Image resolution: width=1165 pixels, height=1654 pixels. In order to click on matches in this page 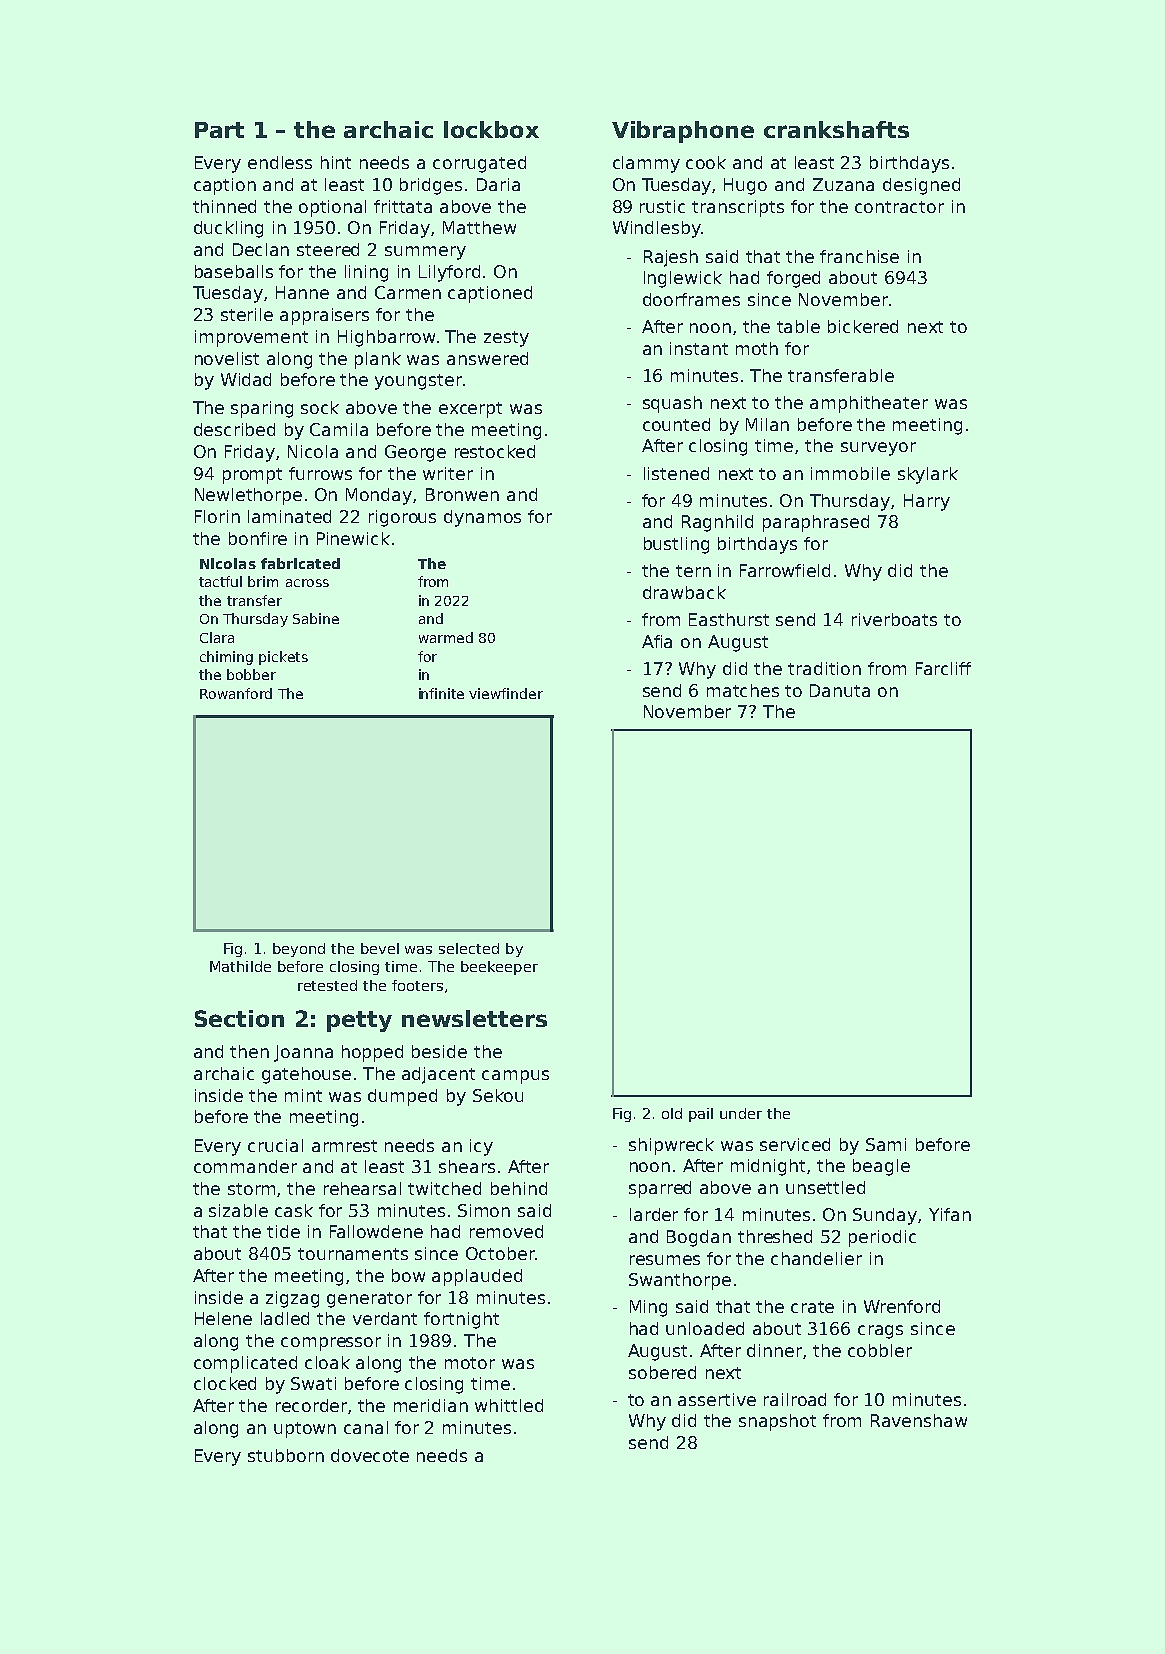, I will do `click(743, 690)`.
